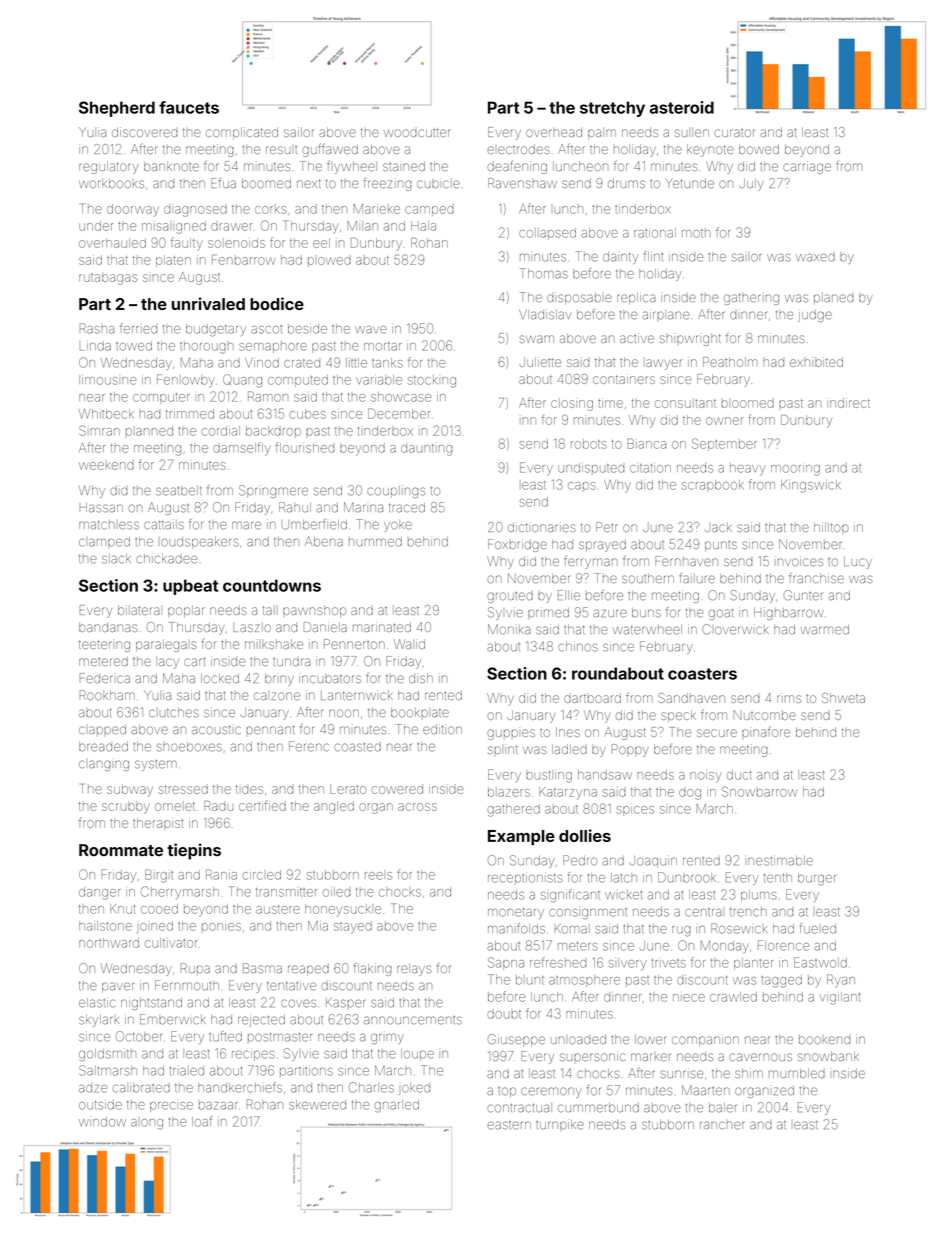 The height and width of the document is (1233, 952). Describe the element at coordinates (186, 1071) in the document. I see `trialed` at that location.
